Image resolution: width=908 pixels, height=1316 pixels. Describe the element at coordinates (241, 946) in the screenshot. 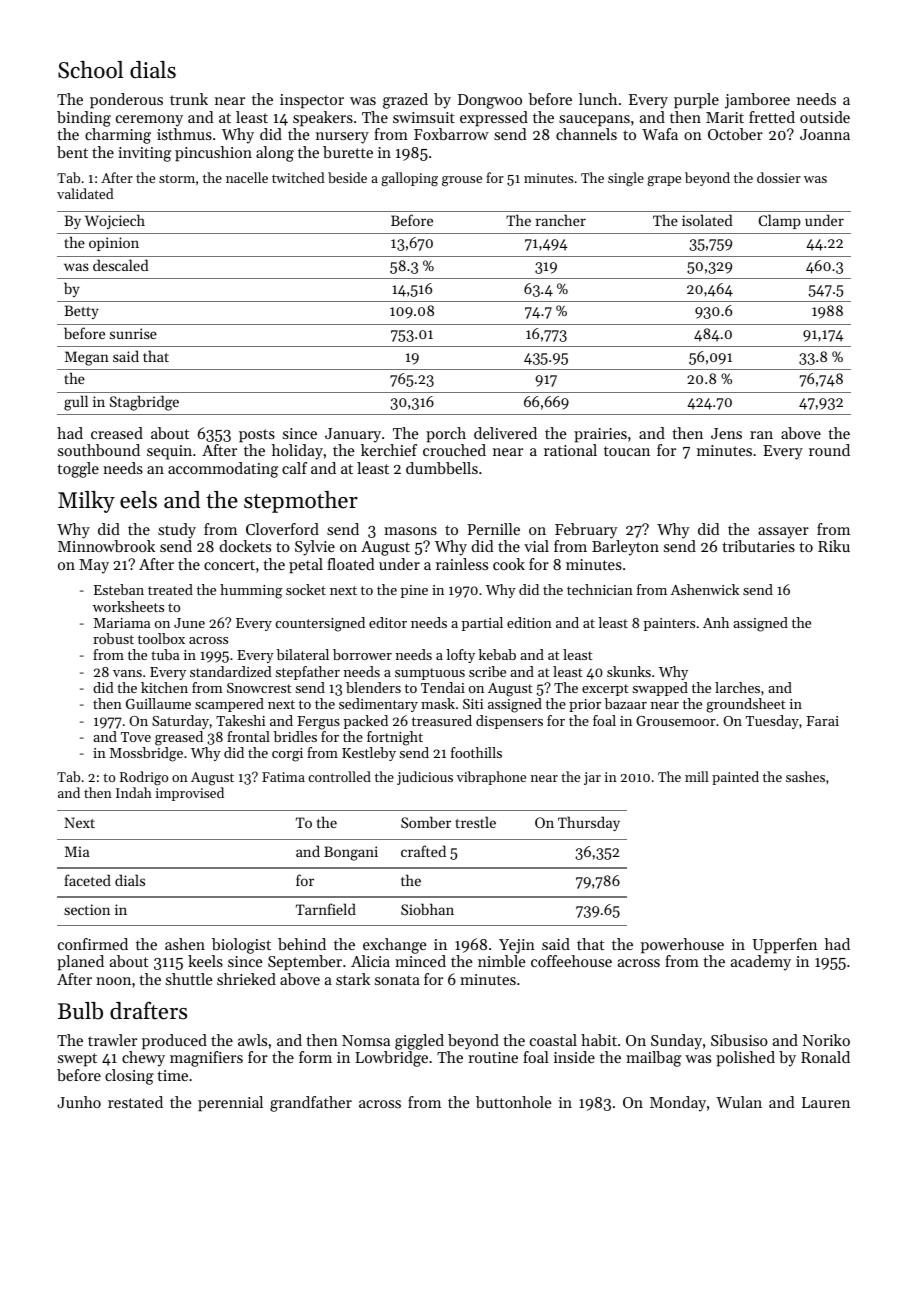

I see `biologist` at that location.
